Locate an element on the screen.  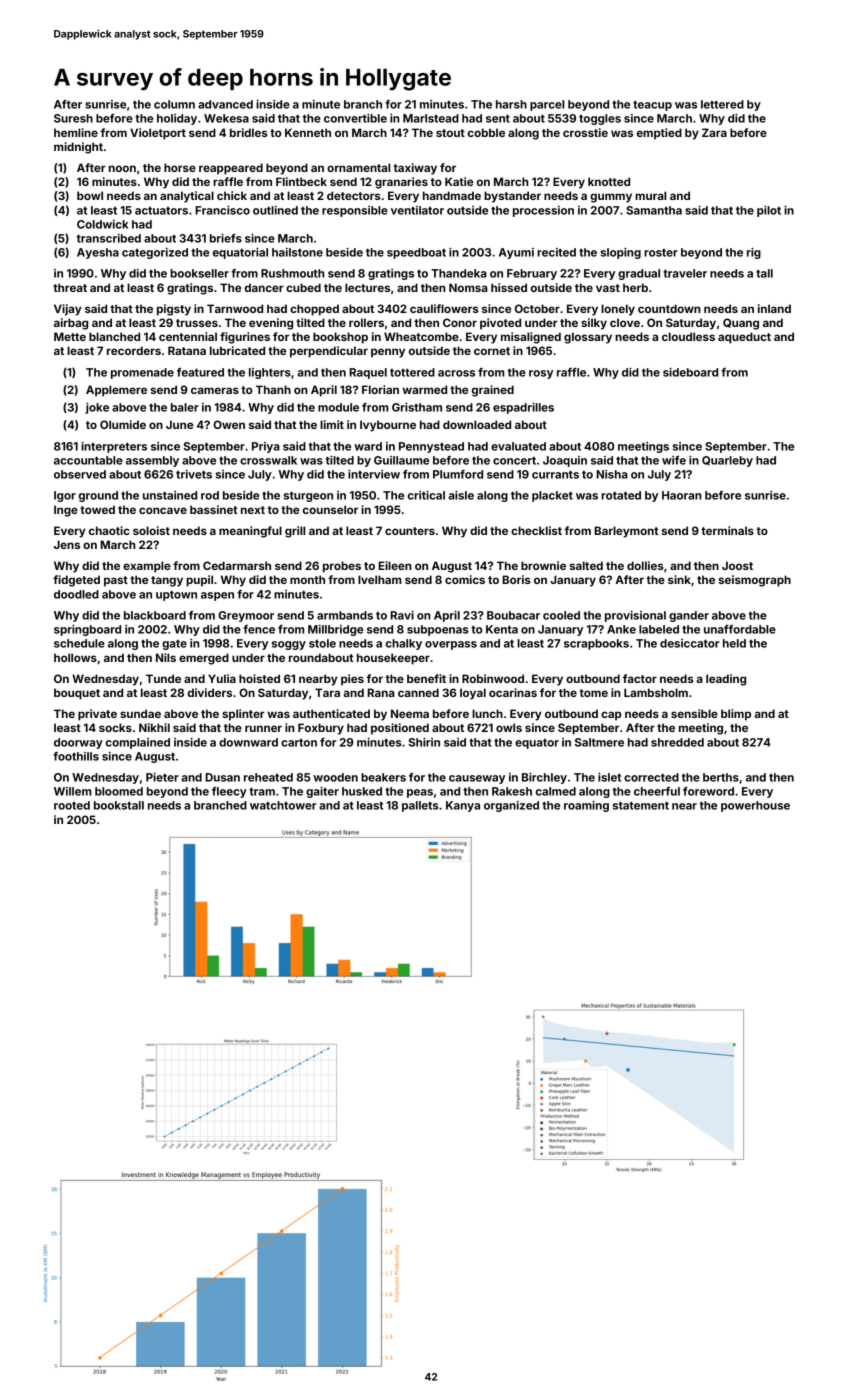
watchtower is located at coordinates (283, 805).
